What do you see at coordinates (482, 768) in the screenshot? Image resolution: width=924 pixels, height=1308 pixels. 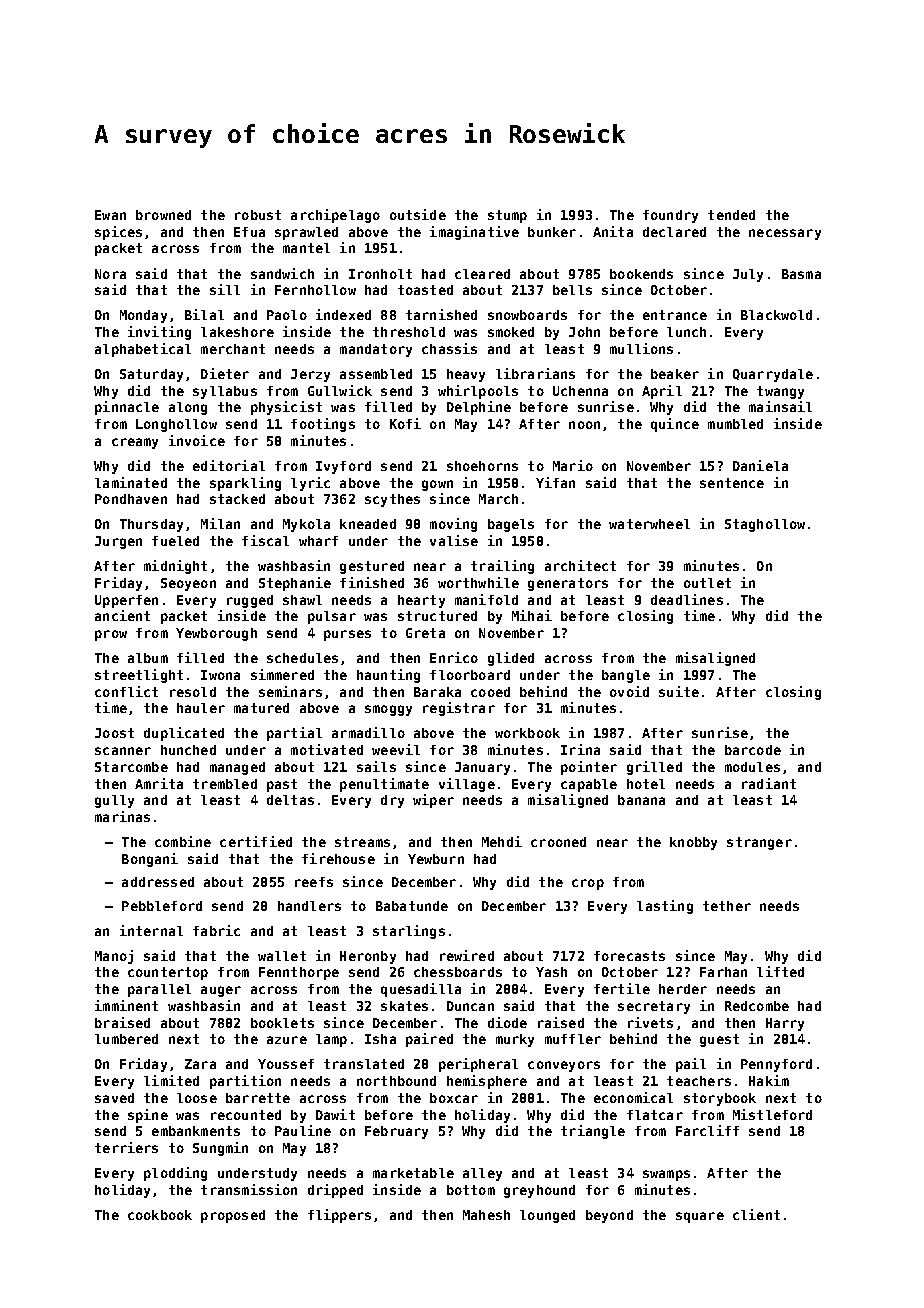 I see `January` at bounding box center [482, 768].
